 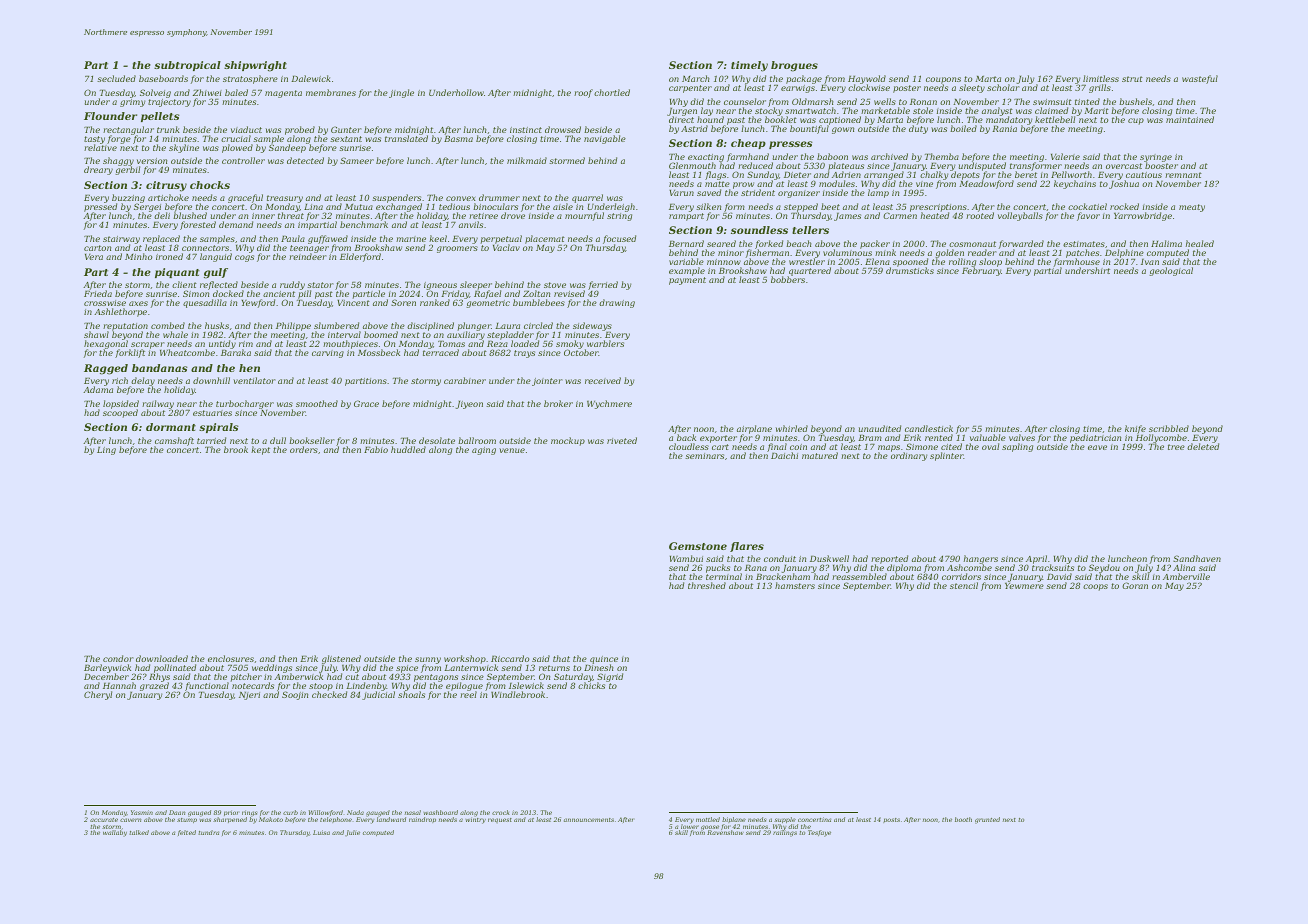 I want to click on supple, so click(x=785, y=820).
